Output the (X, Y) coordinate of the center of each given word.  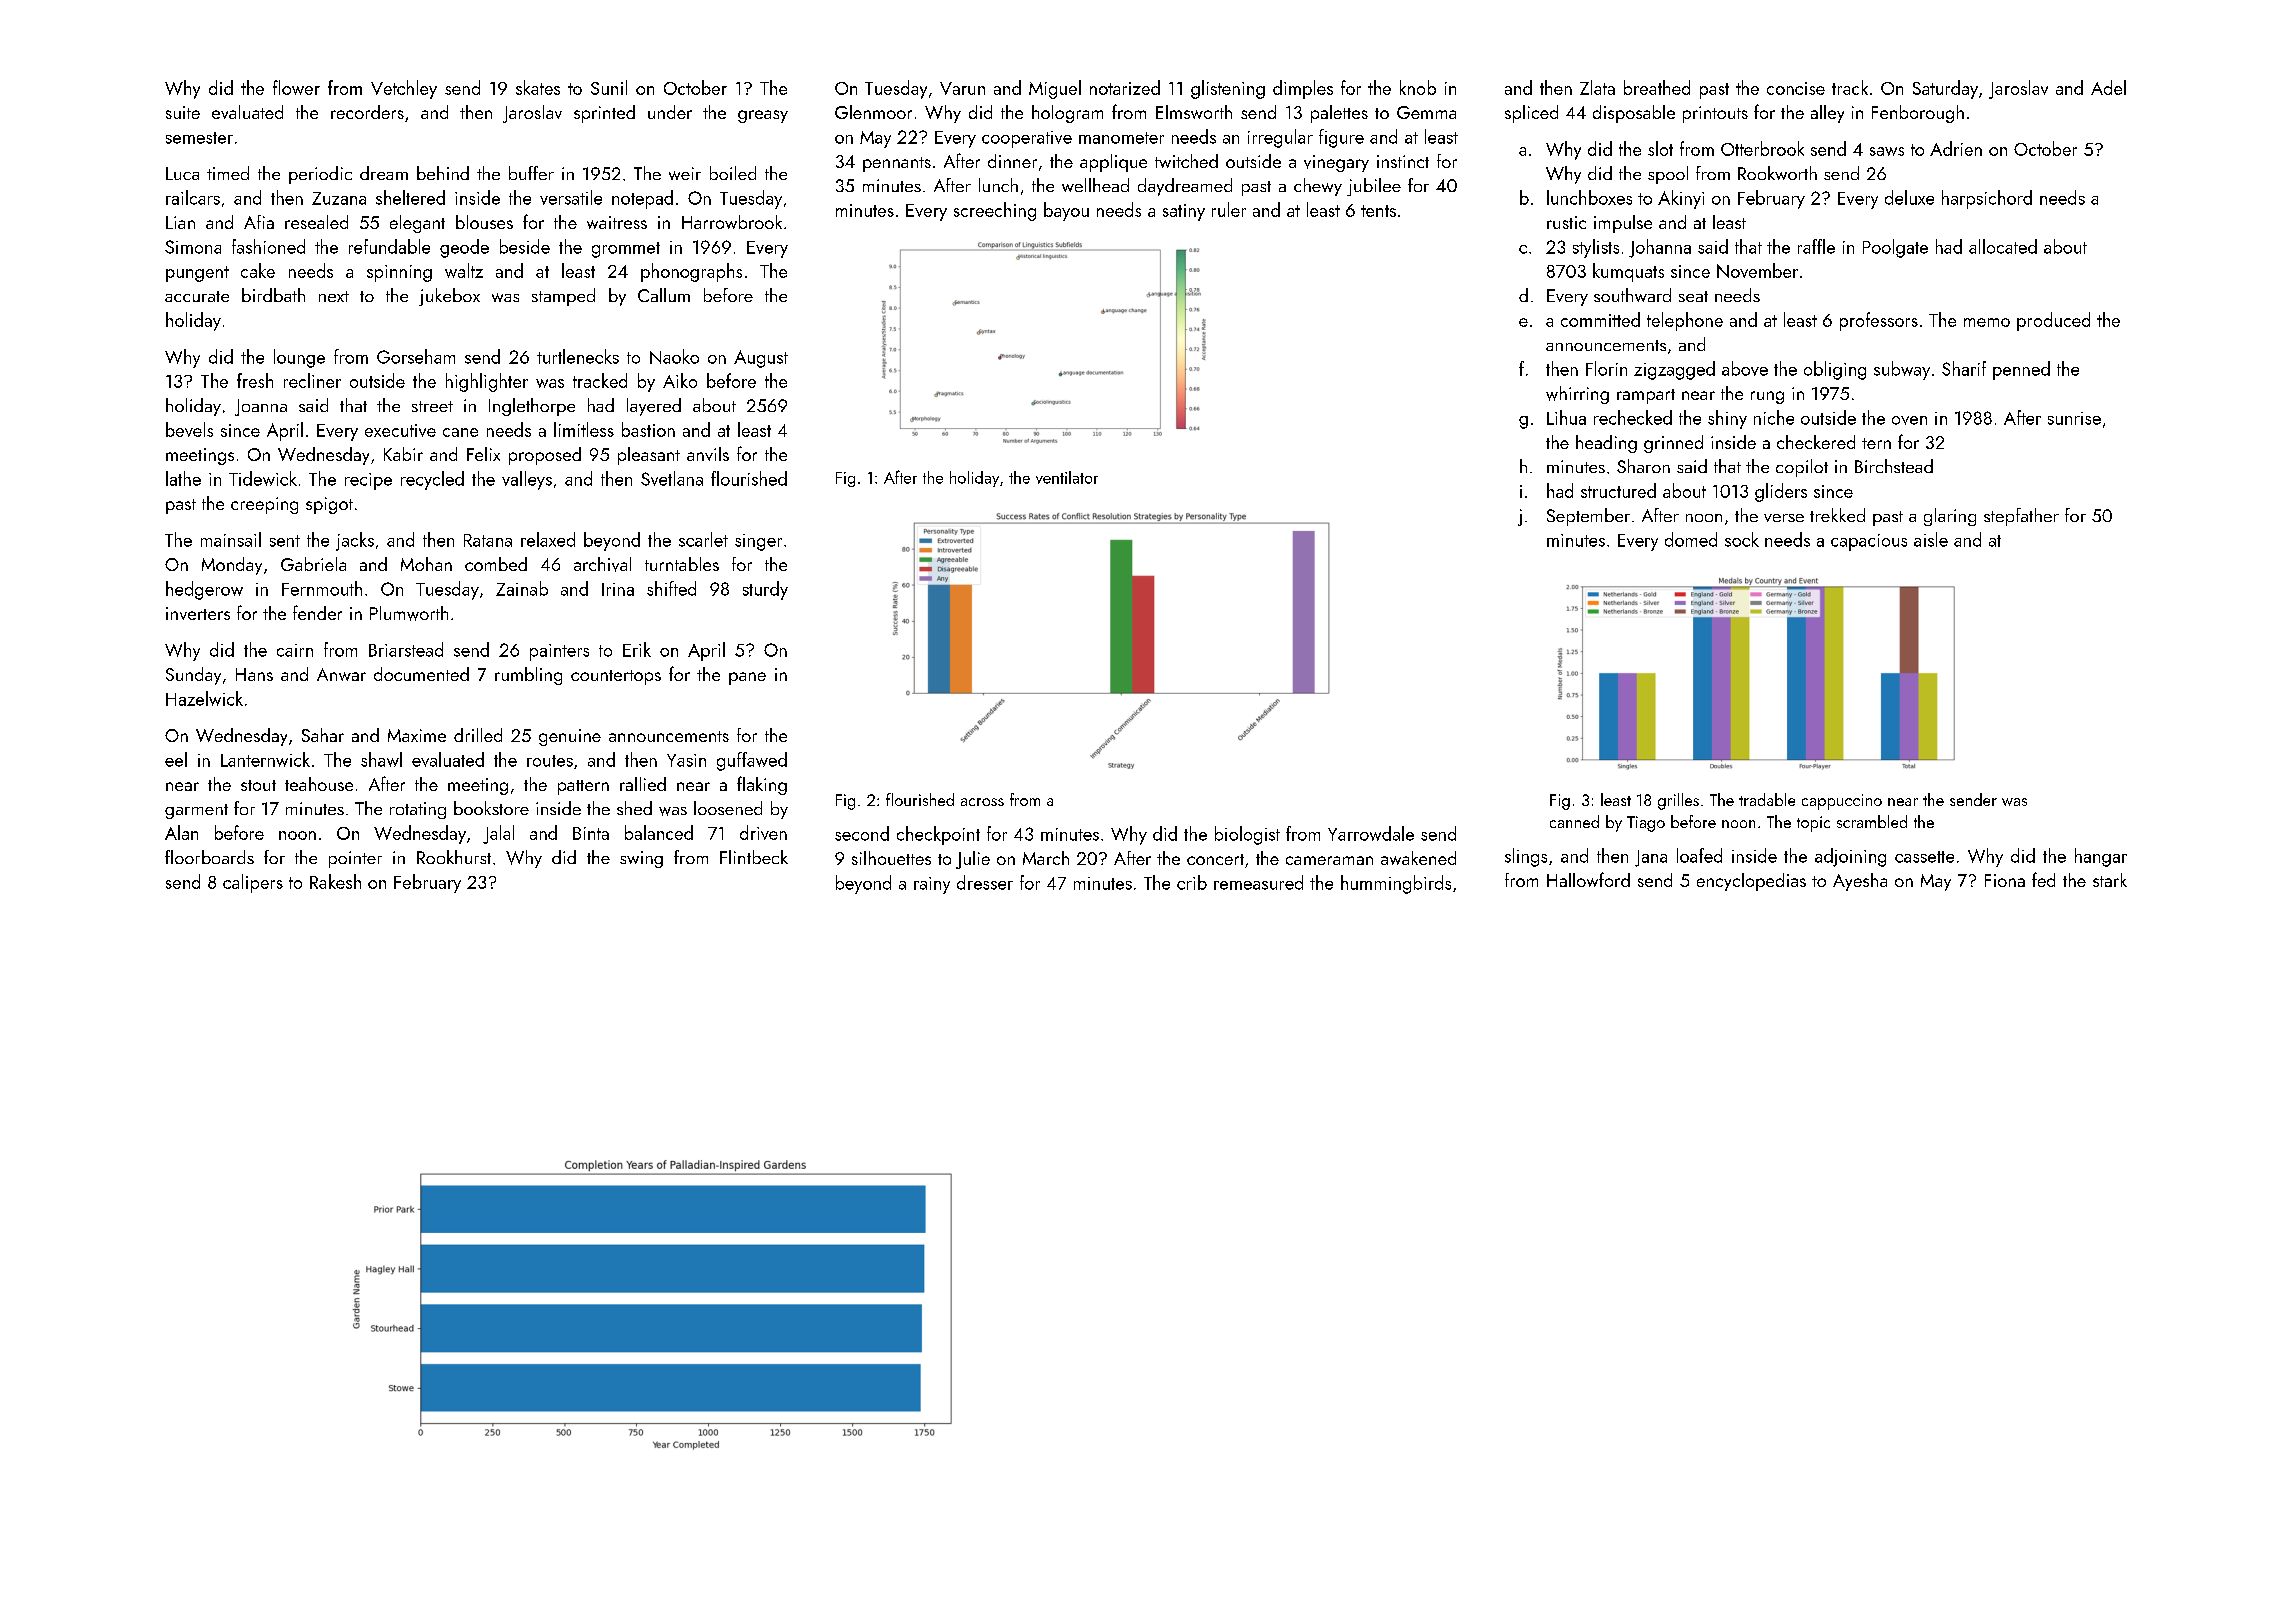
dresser (985, 882)
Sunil (609, 87)
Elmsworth (1194, 112)
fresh (255, 380)
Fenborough (1918, 114)
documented (421, 674)
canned (1574, 821)
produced (2053, 321)
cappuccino (1842, 802)
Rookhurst (454, 857)
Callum (664, 295)
